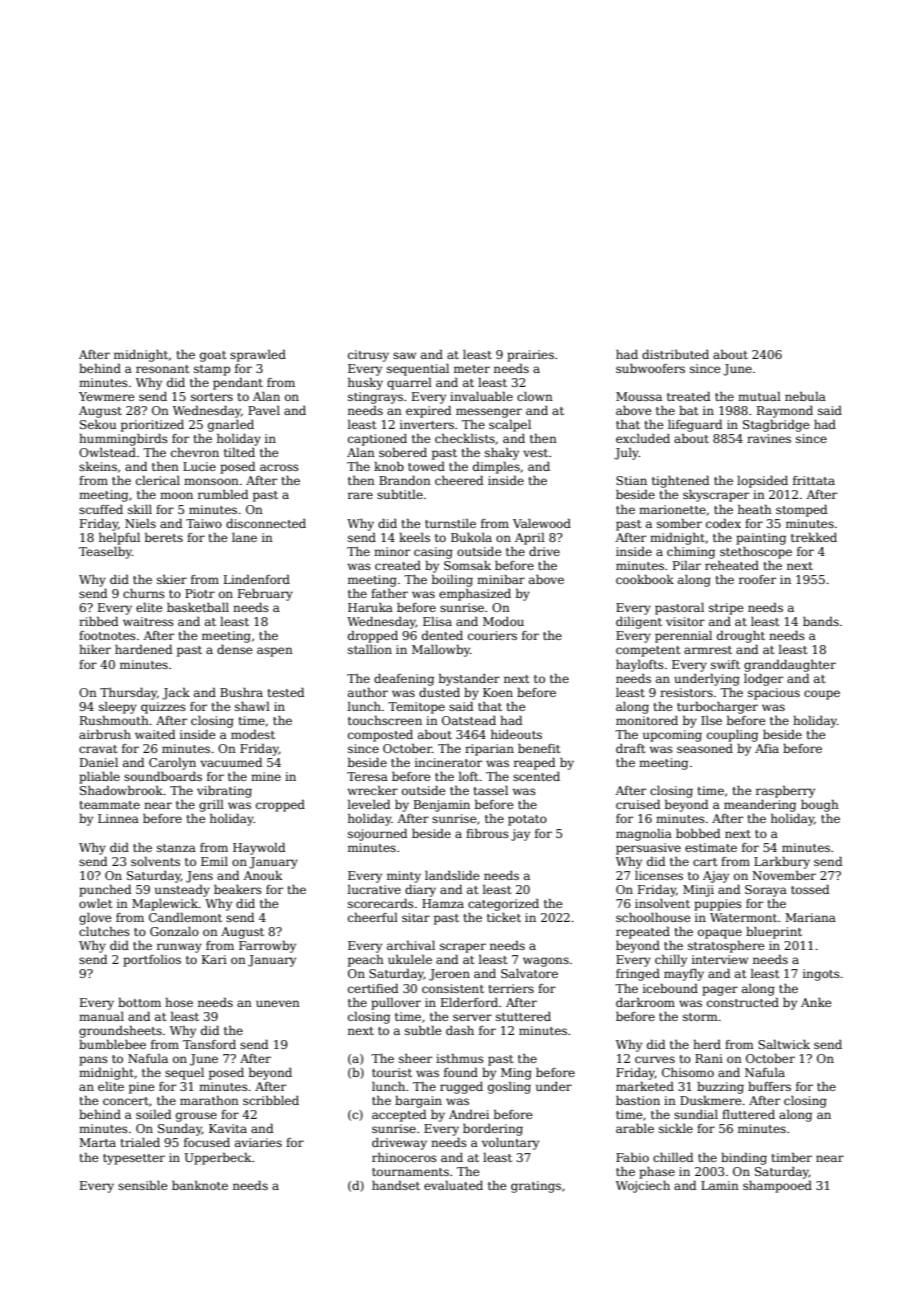 The width and height of the screenshot is (924, 1308). What do you see at coordinates (688, 396) in the screenshot?
I see `treated` at bounding box center [688, 396].
